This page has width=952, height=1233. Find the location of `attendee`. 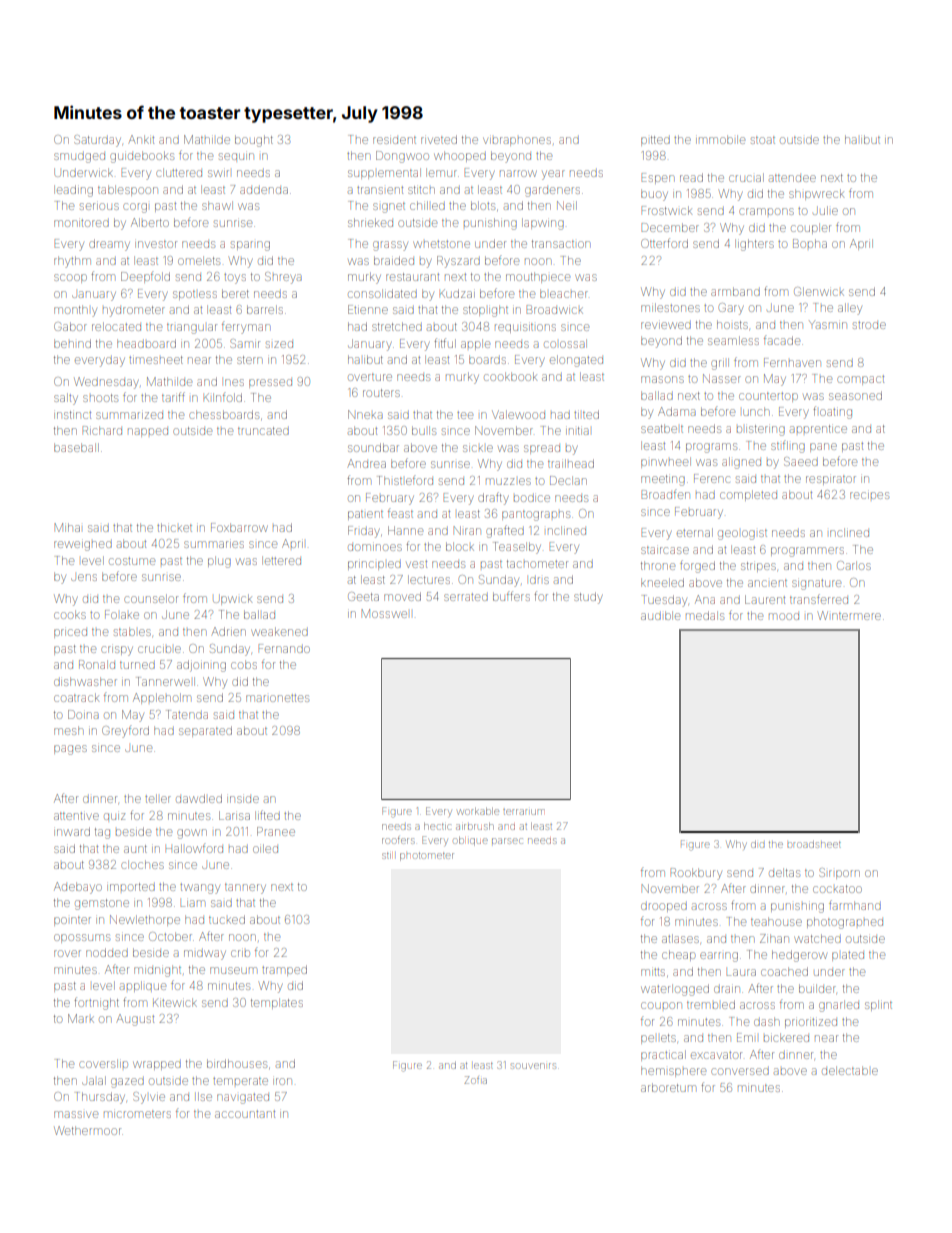

attendee is located at coordinates (792, 178).
